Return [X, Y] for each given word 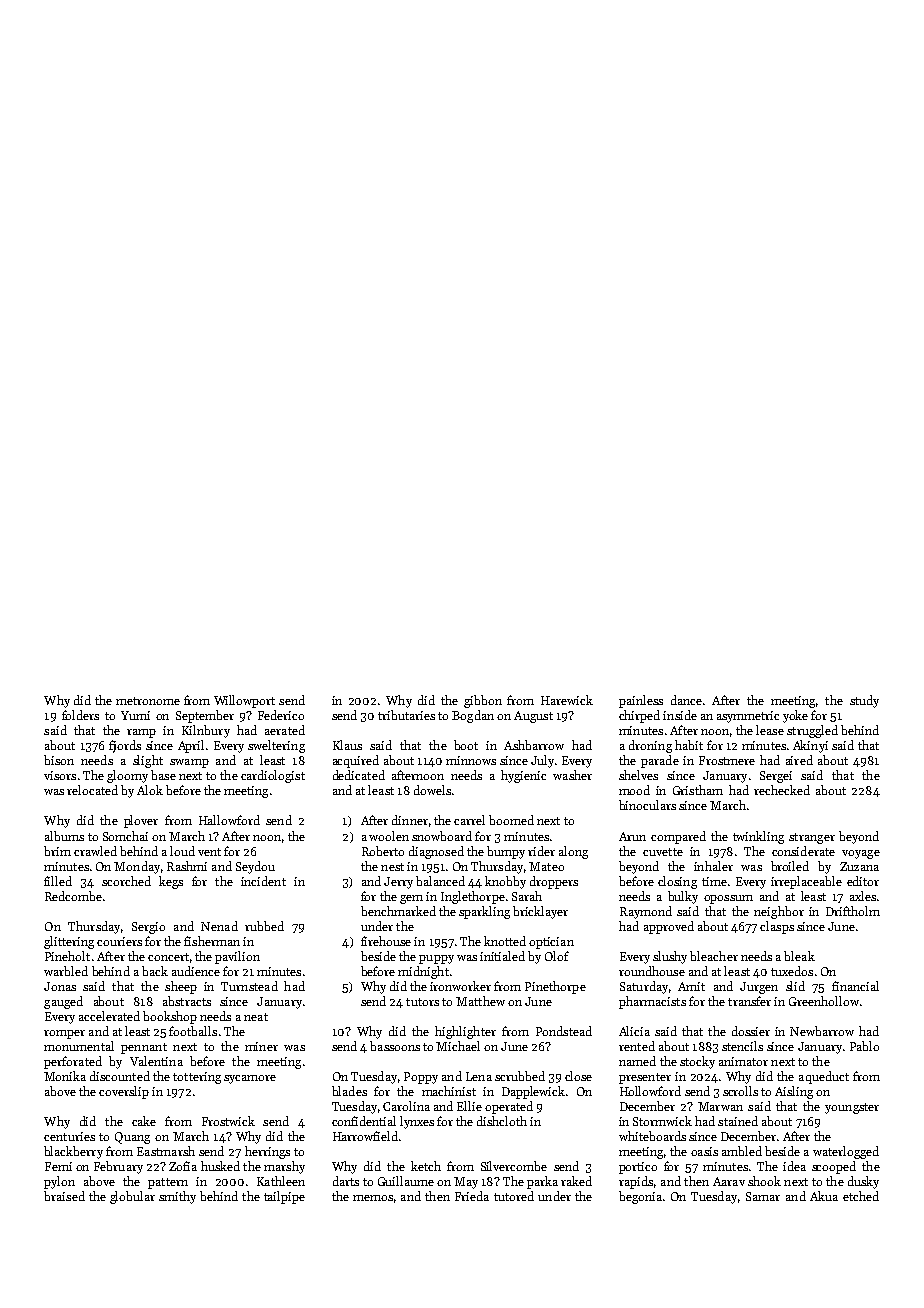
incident [263, 881]
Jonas [60, 986]
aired [799, 760]
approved [669, 927]
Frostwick [228, 1121]
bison [59, 760]
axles [863, 896]
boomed [511, 820]
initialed [502, 956]
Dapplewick [533, 1092]
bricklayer [540, 912]
